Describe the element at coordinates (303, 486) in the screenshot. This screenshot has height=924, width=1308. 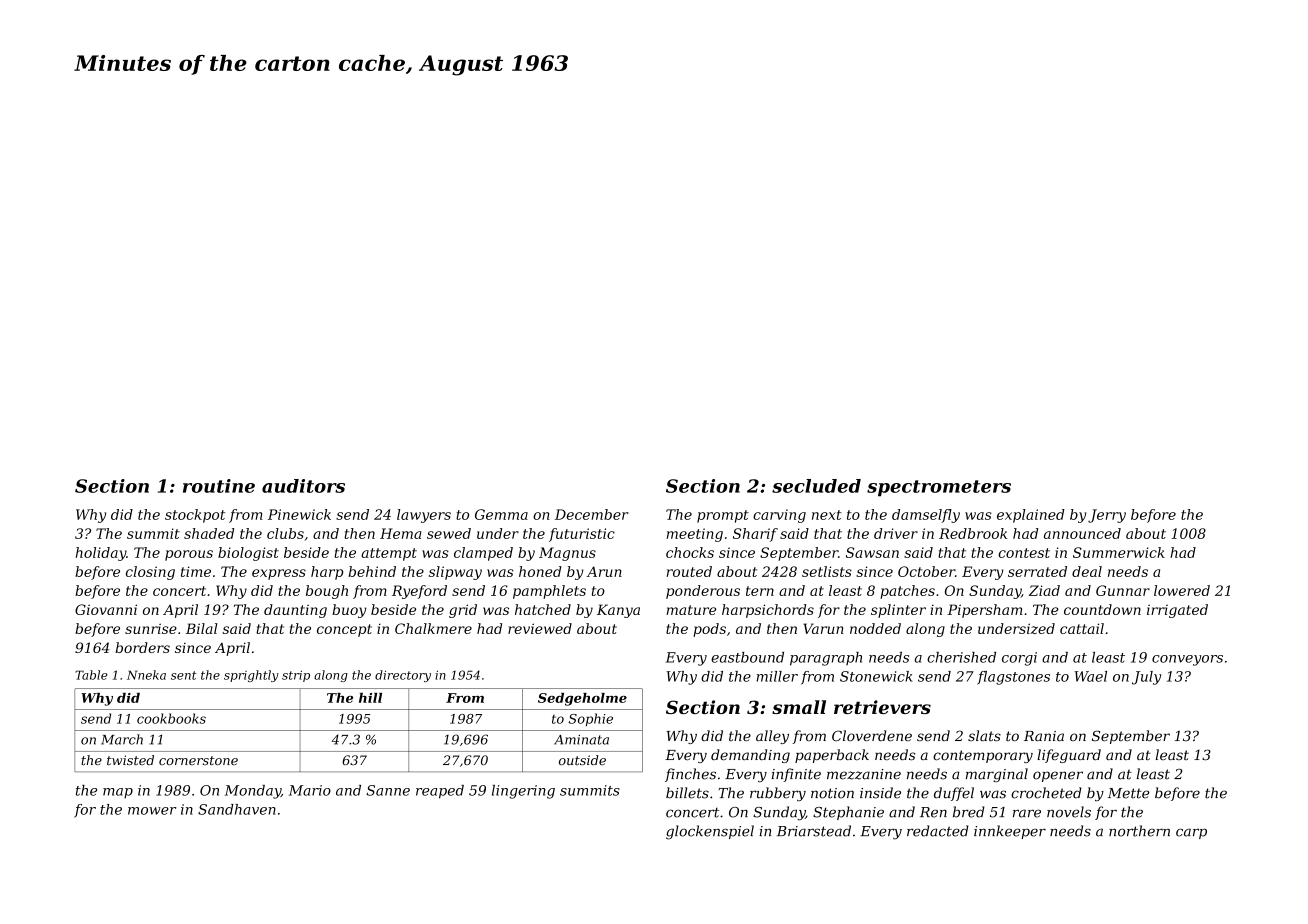
I see `auditors` at that location.
